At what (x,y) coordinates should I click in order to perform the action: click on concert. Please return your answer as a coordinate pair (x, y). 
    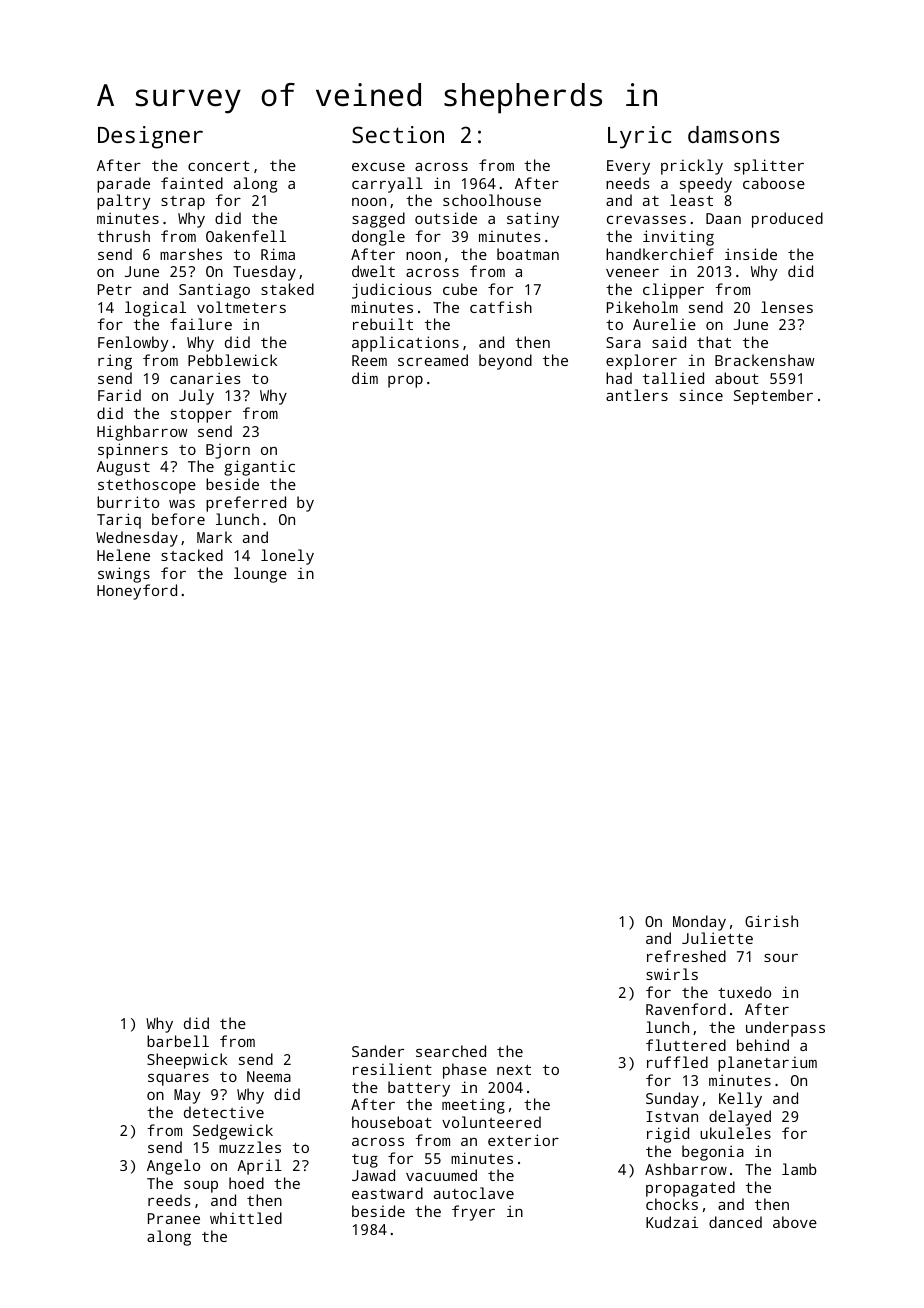
    Looking at the image, I should click on (219, 166).
